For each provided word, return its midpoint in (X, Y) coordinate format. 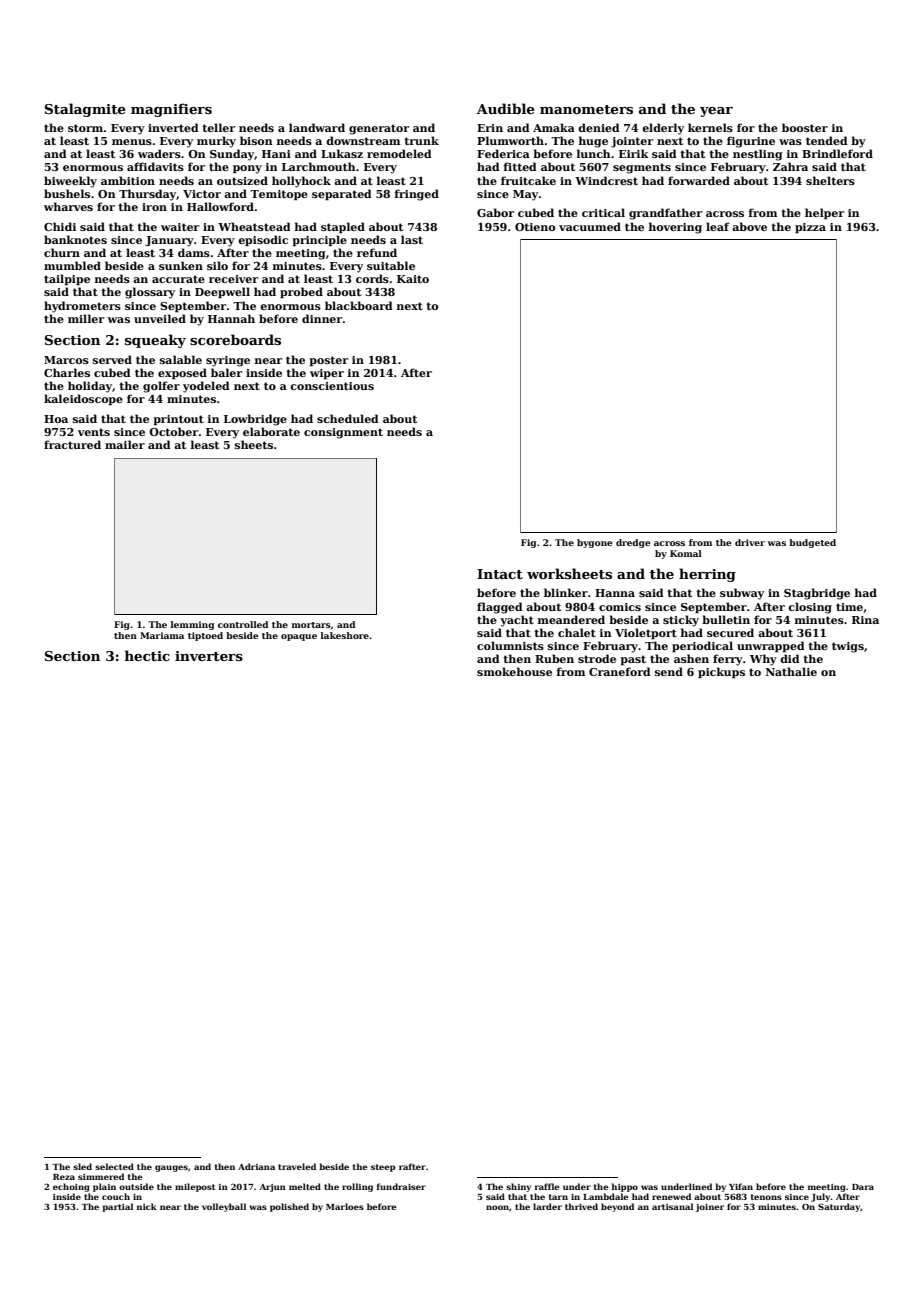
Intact (500, 574)
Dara (863, 1187)
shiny (518, 1187)
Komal (686, 553)
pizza (810, 228)
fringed (417, 195)
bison (256, 140)
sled (82, 1166)
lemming (192, 625)
